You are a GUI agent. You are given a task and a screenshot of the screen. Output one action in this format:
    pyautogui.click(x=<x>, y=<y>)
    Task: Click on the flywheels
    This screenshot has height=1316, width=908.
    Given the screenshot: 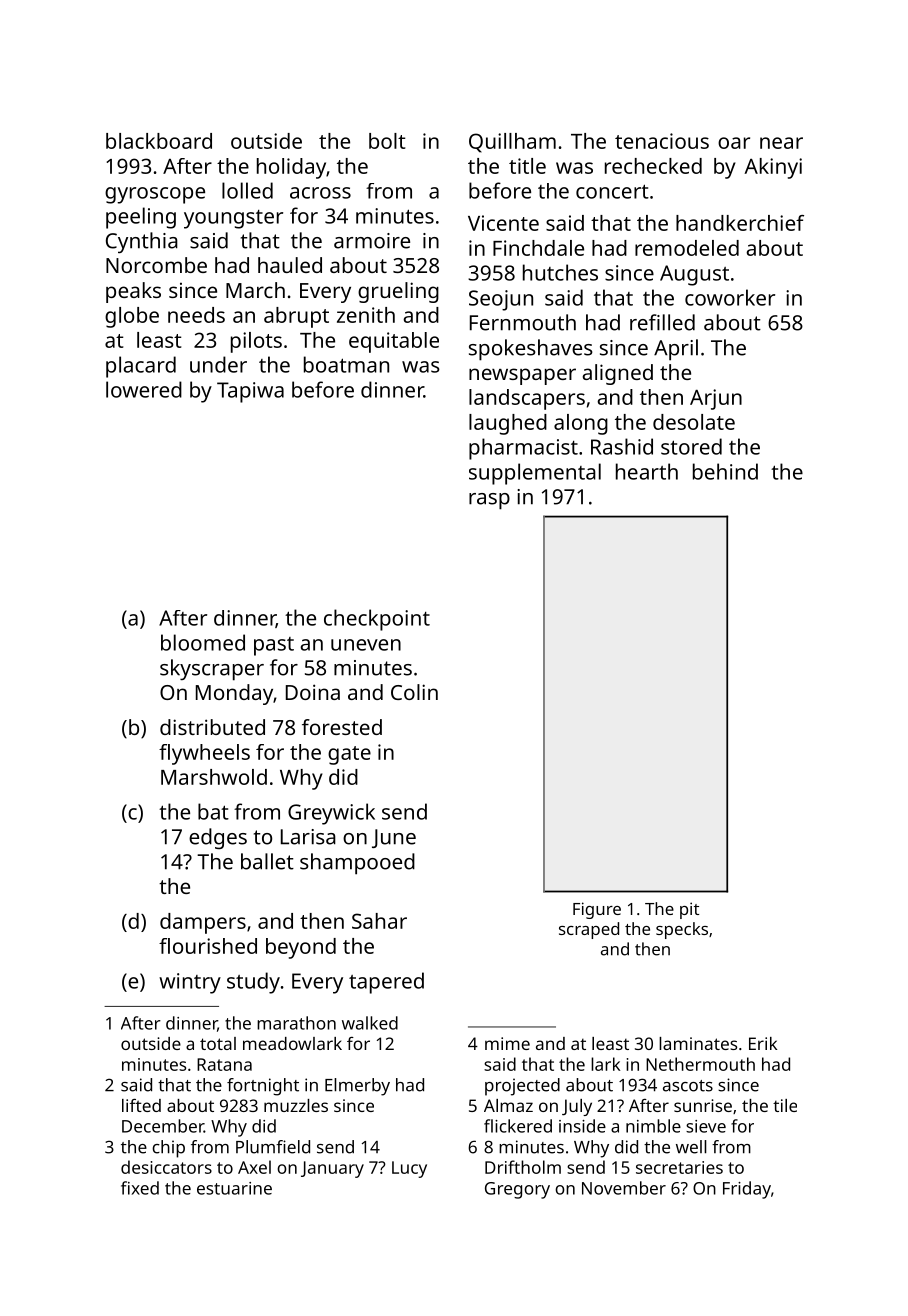 What is the action you would take?
    pyautogui.click(x=204, y=754)
